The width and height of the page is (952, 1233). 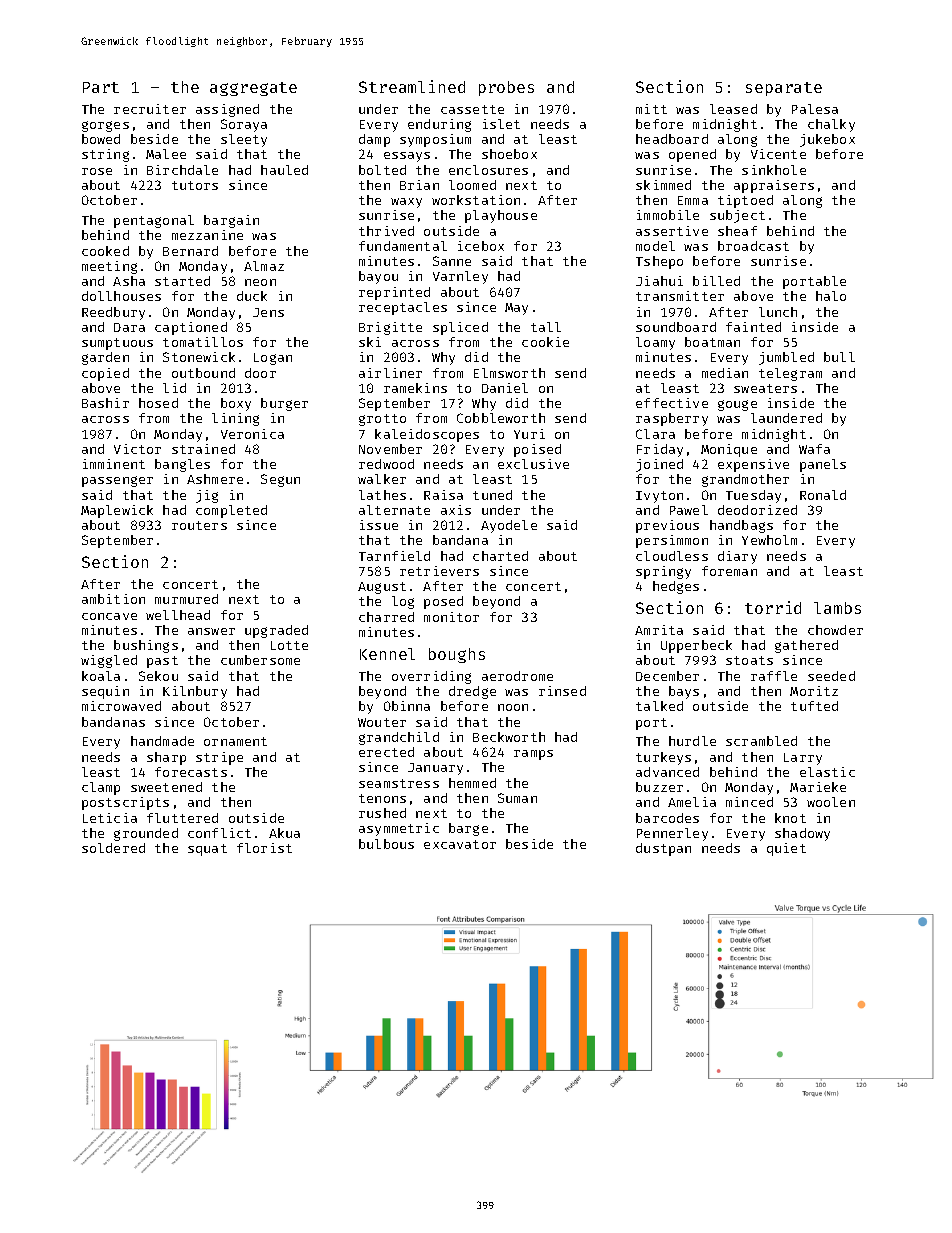 I want to click on appraisers, so click(x=774, y=186).
